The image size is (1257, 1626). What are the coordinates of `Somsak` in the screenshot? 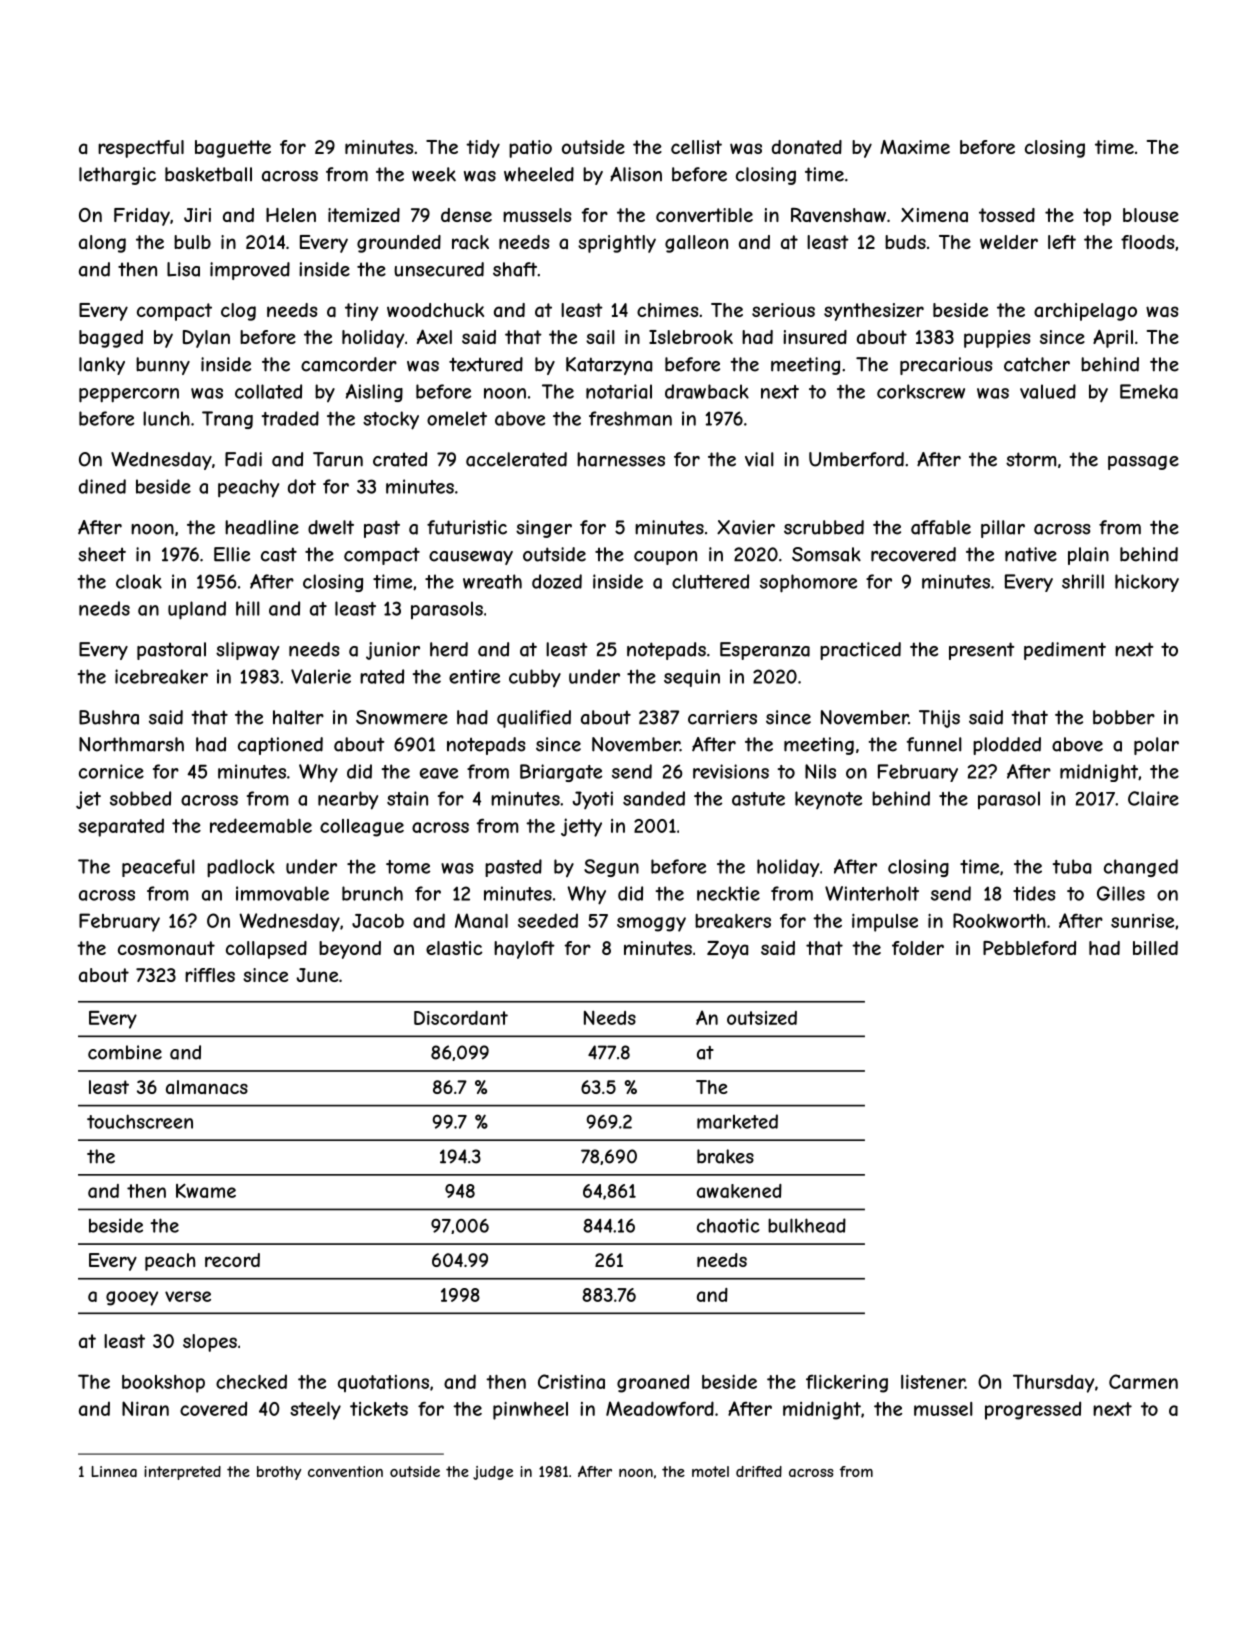 It's located at (826, 554).
